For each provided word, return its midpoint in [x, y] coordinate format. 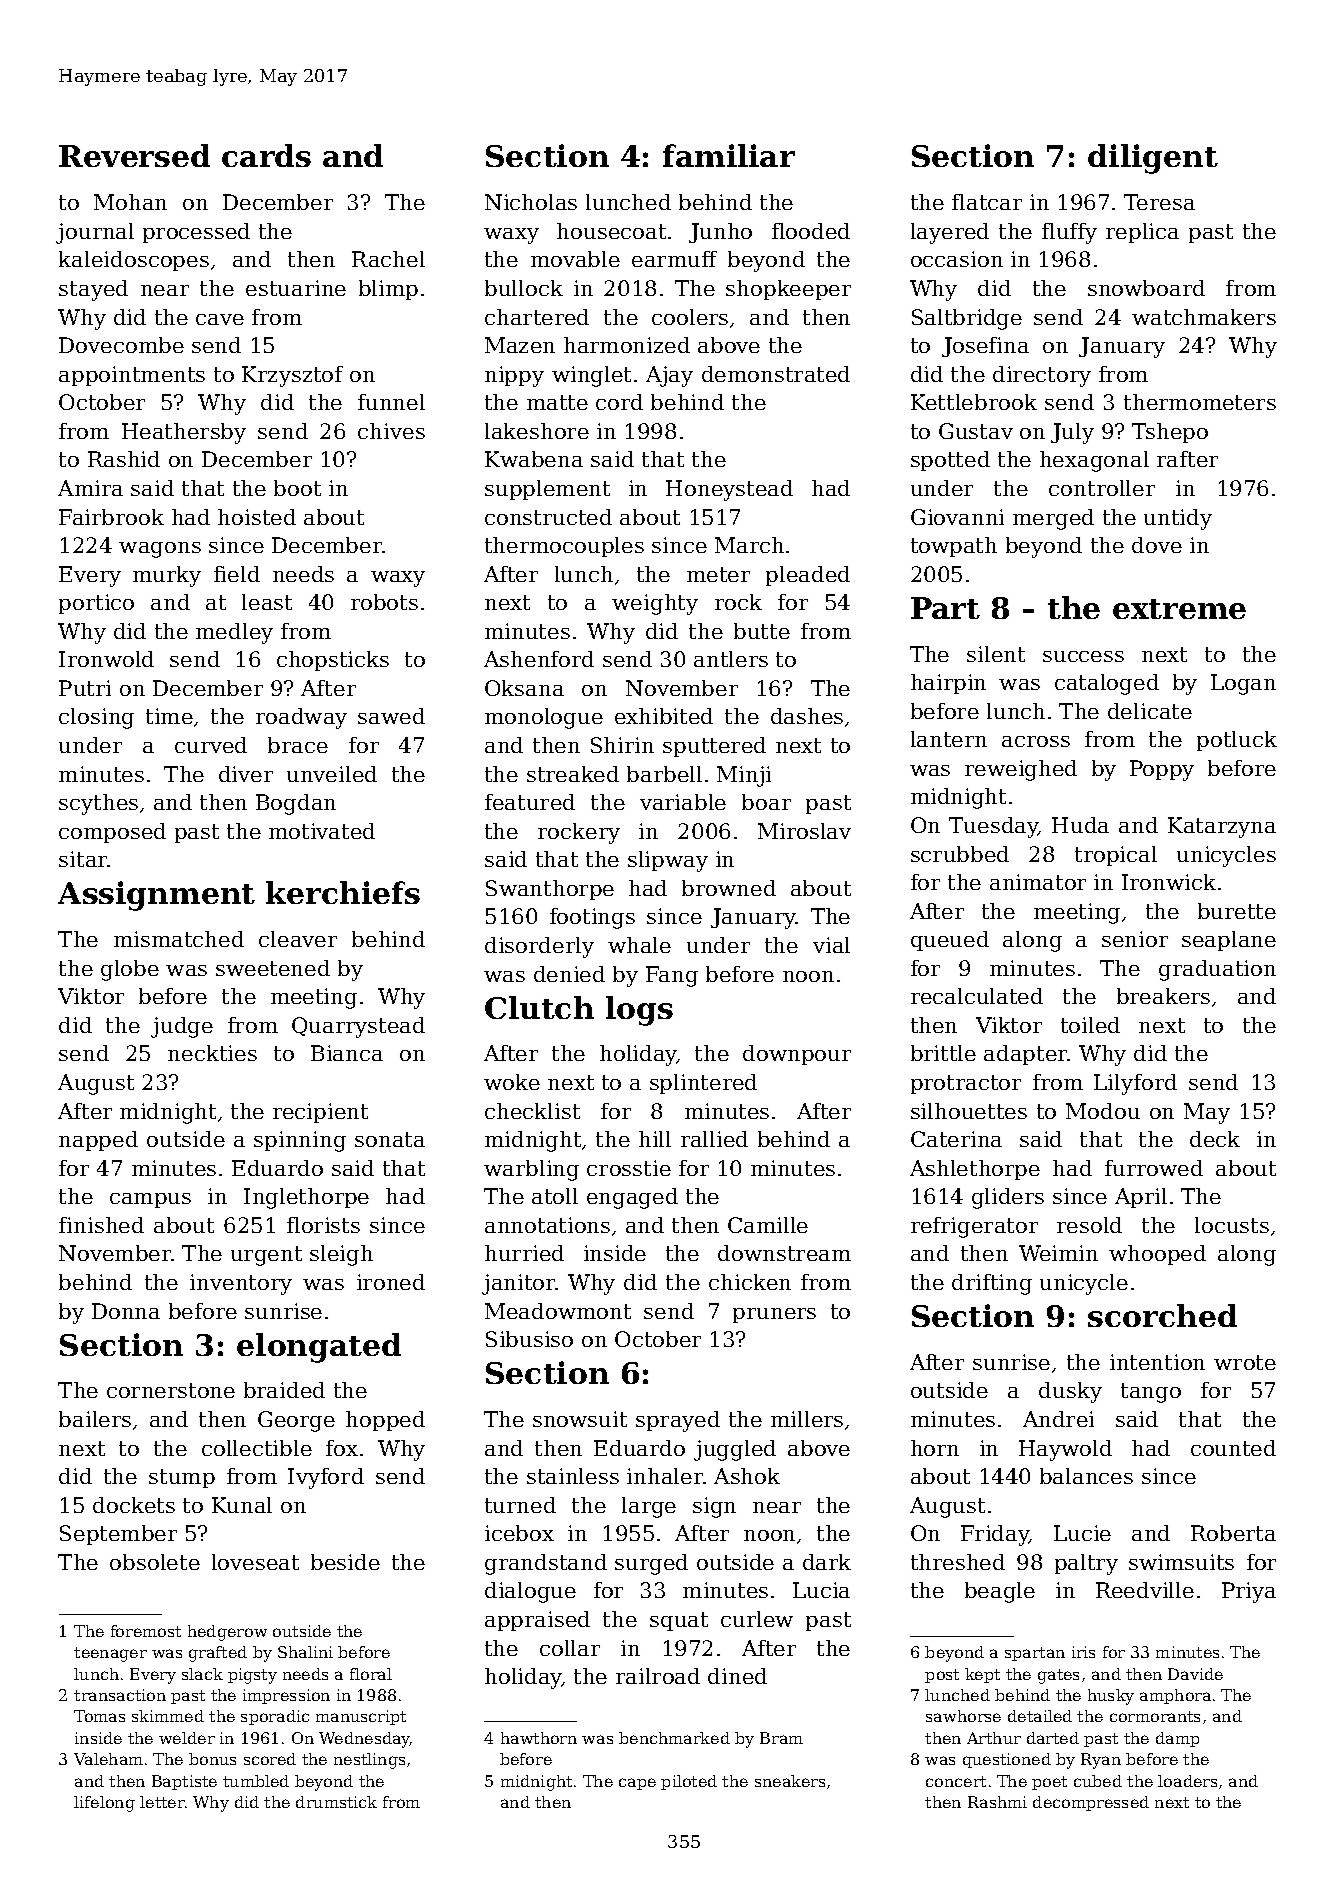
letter [162, 1802]
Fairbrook [111, 517]
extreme [1179, 609]
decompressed [1091, 1803]
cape [637, 1784]
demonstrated [776, 374]
